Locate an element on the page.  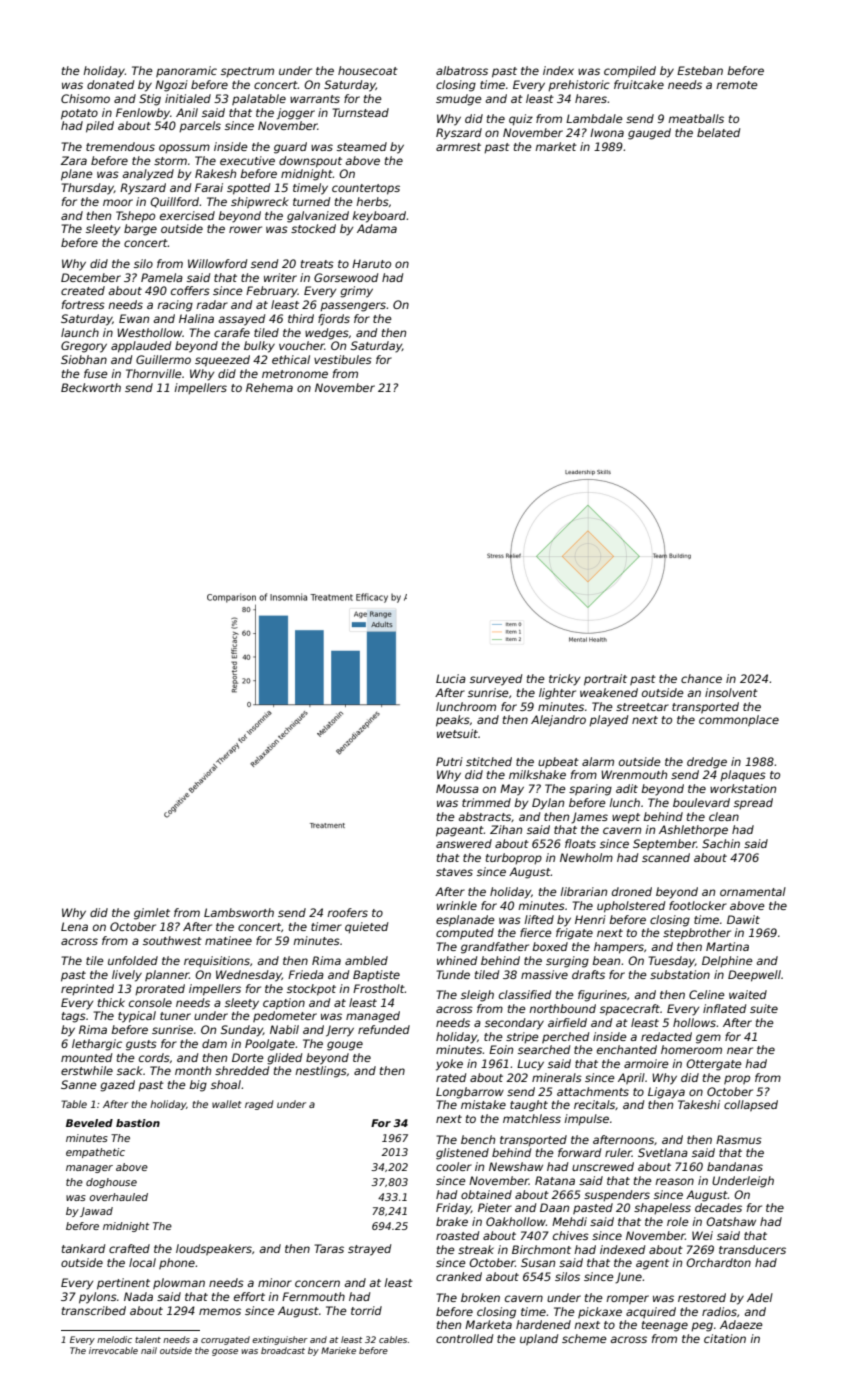
chance is located at coordinates (701, 678).
